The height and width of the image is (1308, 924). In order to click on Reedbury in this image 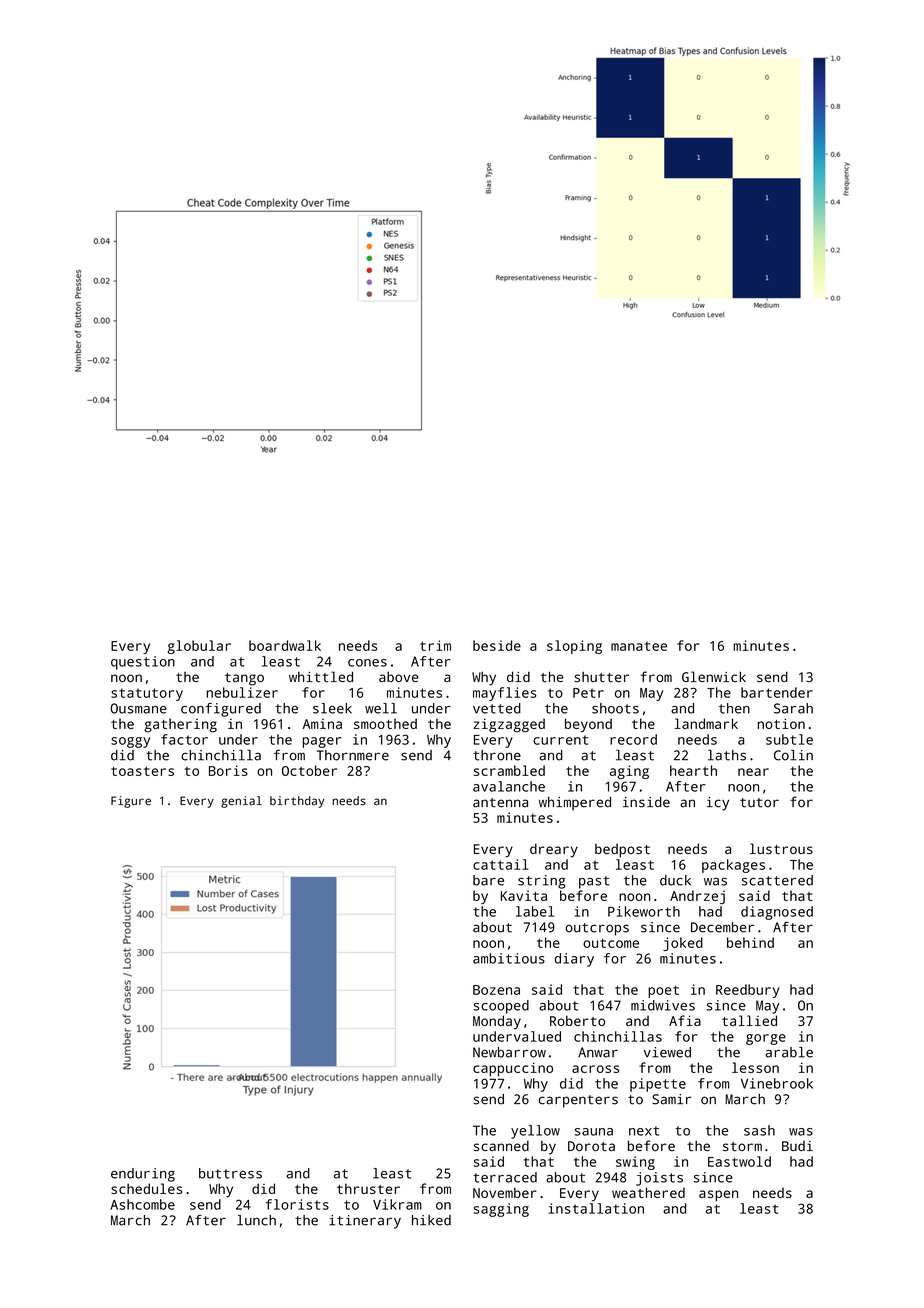, I will do `click(748, 991)`.
